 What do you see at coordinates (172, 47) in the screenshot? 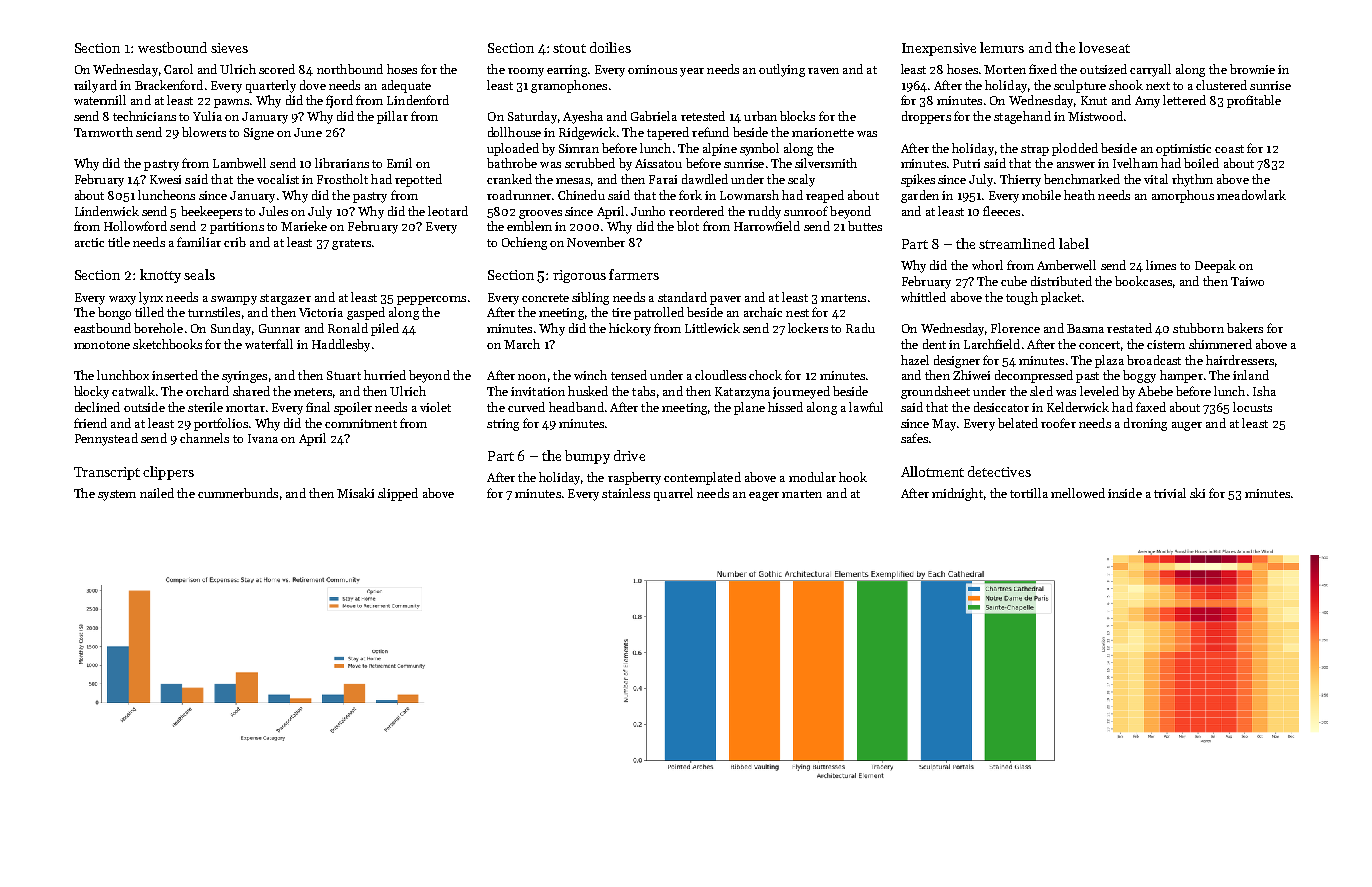
I see `westbound` at bounding box center [172, 47].
